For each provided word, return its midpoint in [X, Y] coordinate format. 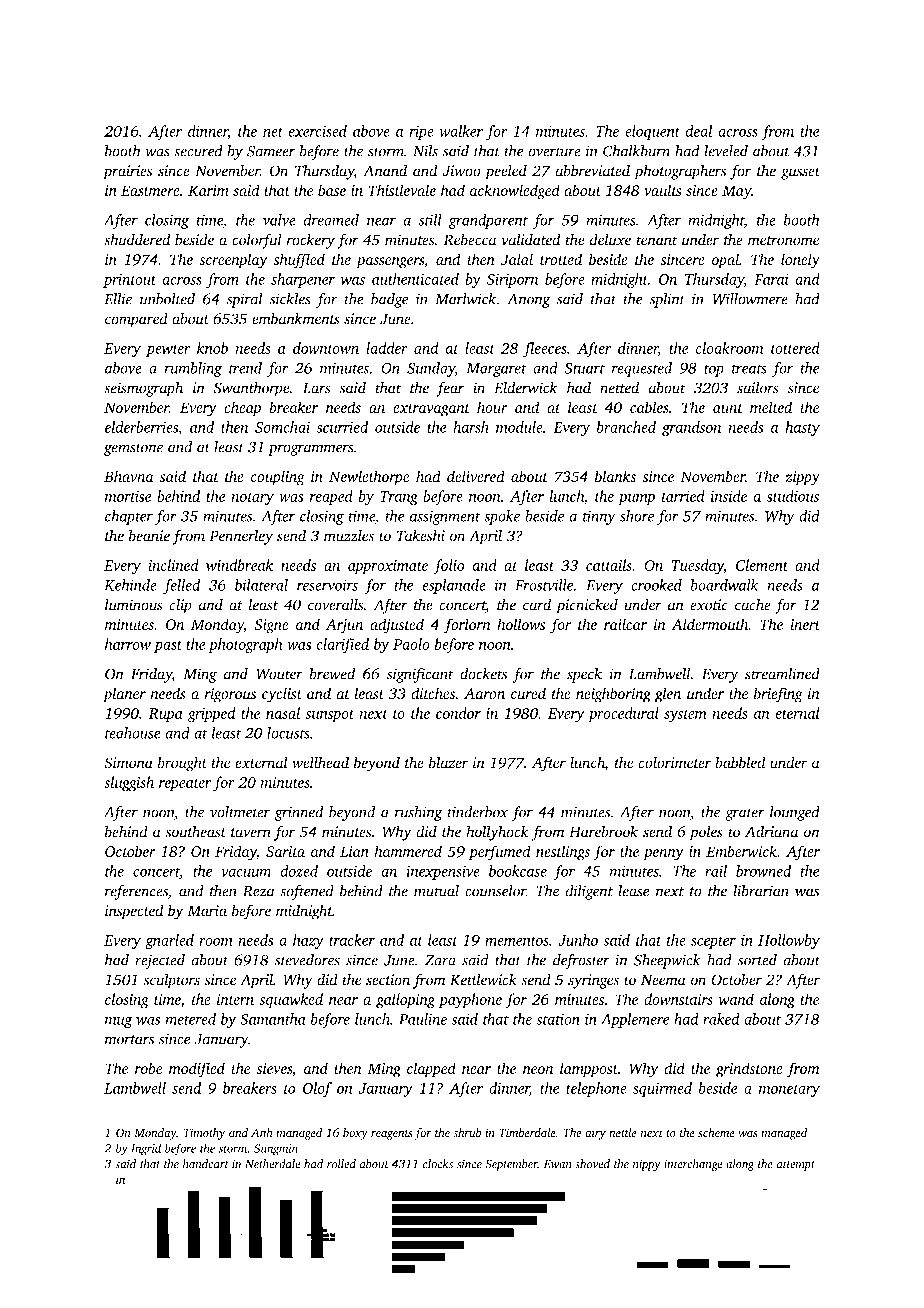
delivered [476, 476]
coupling [277, 478]
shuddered [137, 239]
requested [642, 369]
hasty [802, 428]
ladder [387, 348]
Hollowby [789, 941]
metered [190, 1019]
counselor [495, 891]
